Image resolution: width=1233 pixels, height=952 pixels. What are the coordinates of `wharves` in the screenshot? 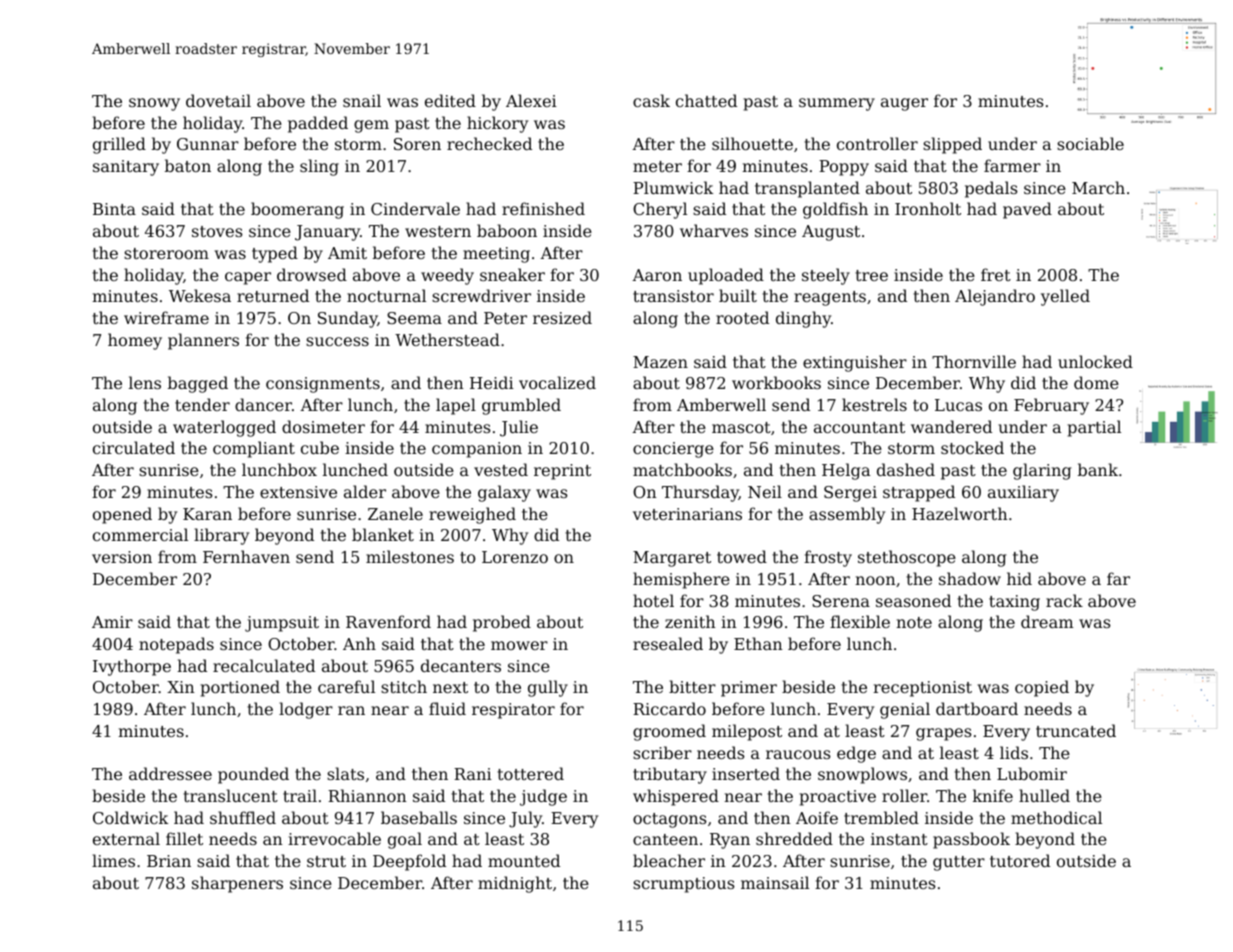 It's located at (714, 230).
